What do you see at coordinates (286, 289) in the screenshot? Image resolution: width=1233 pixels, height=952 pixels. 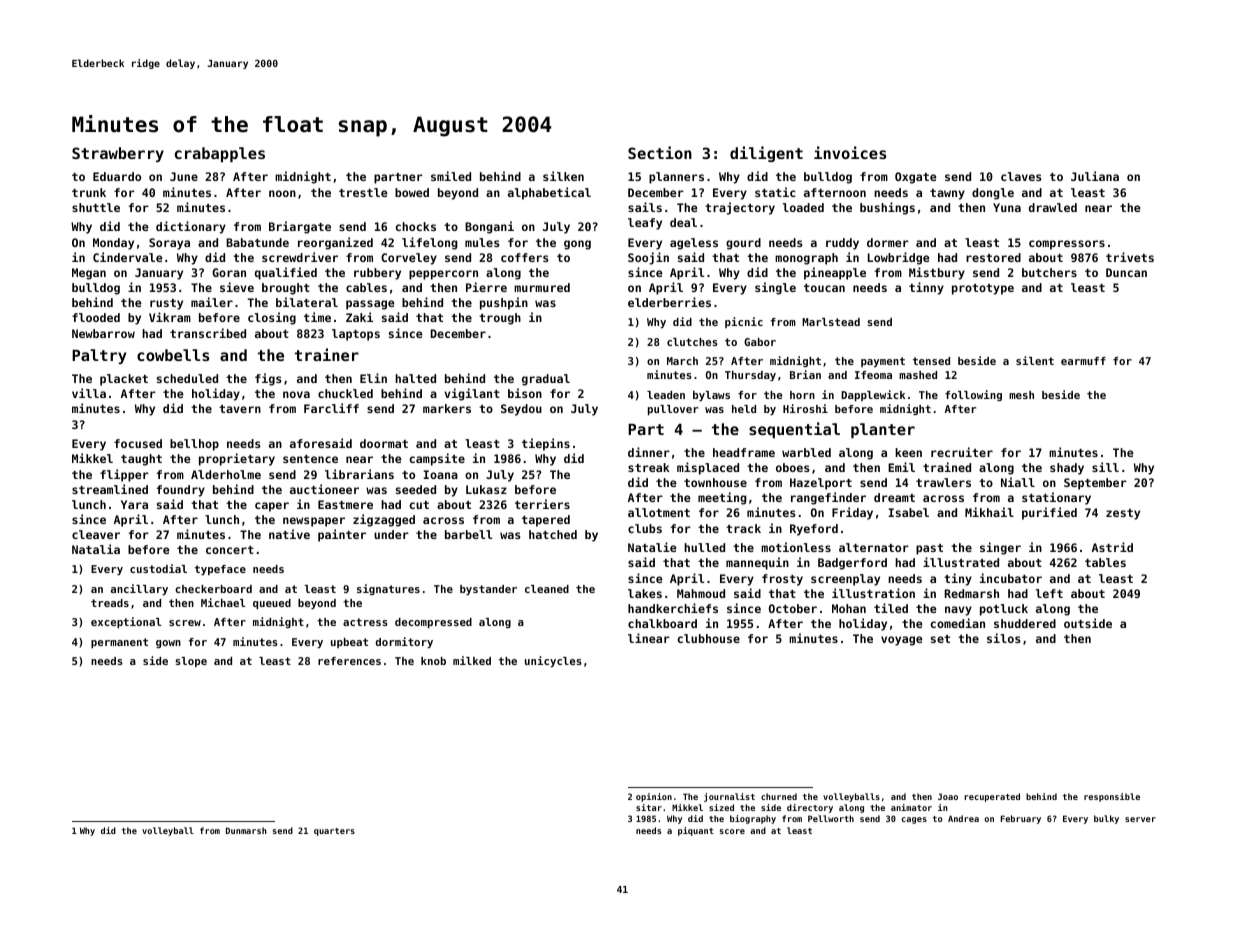 I see `brought` at bounding box center [286, 289].
